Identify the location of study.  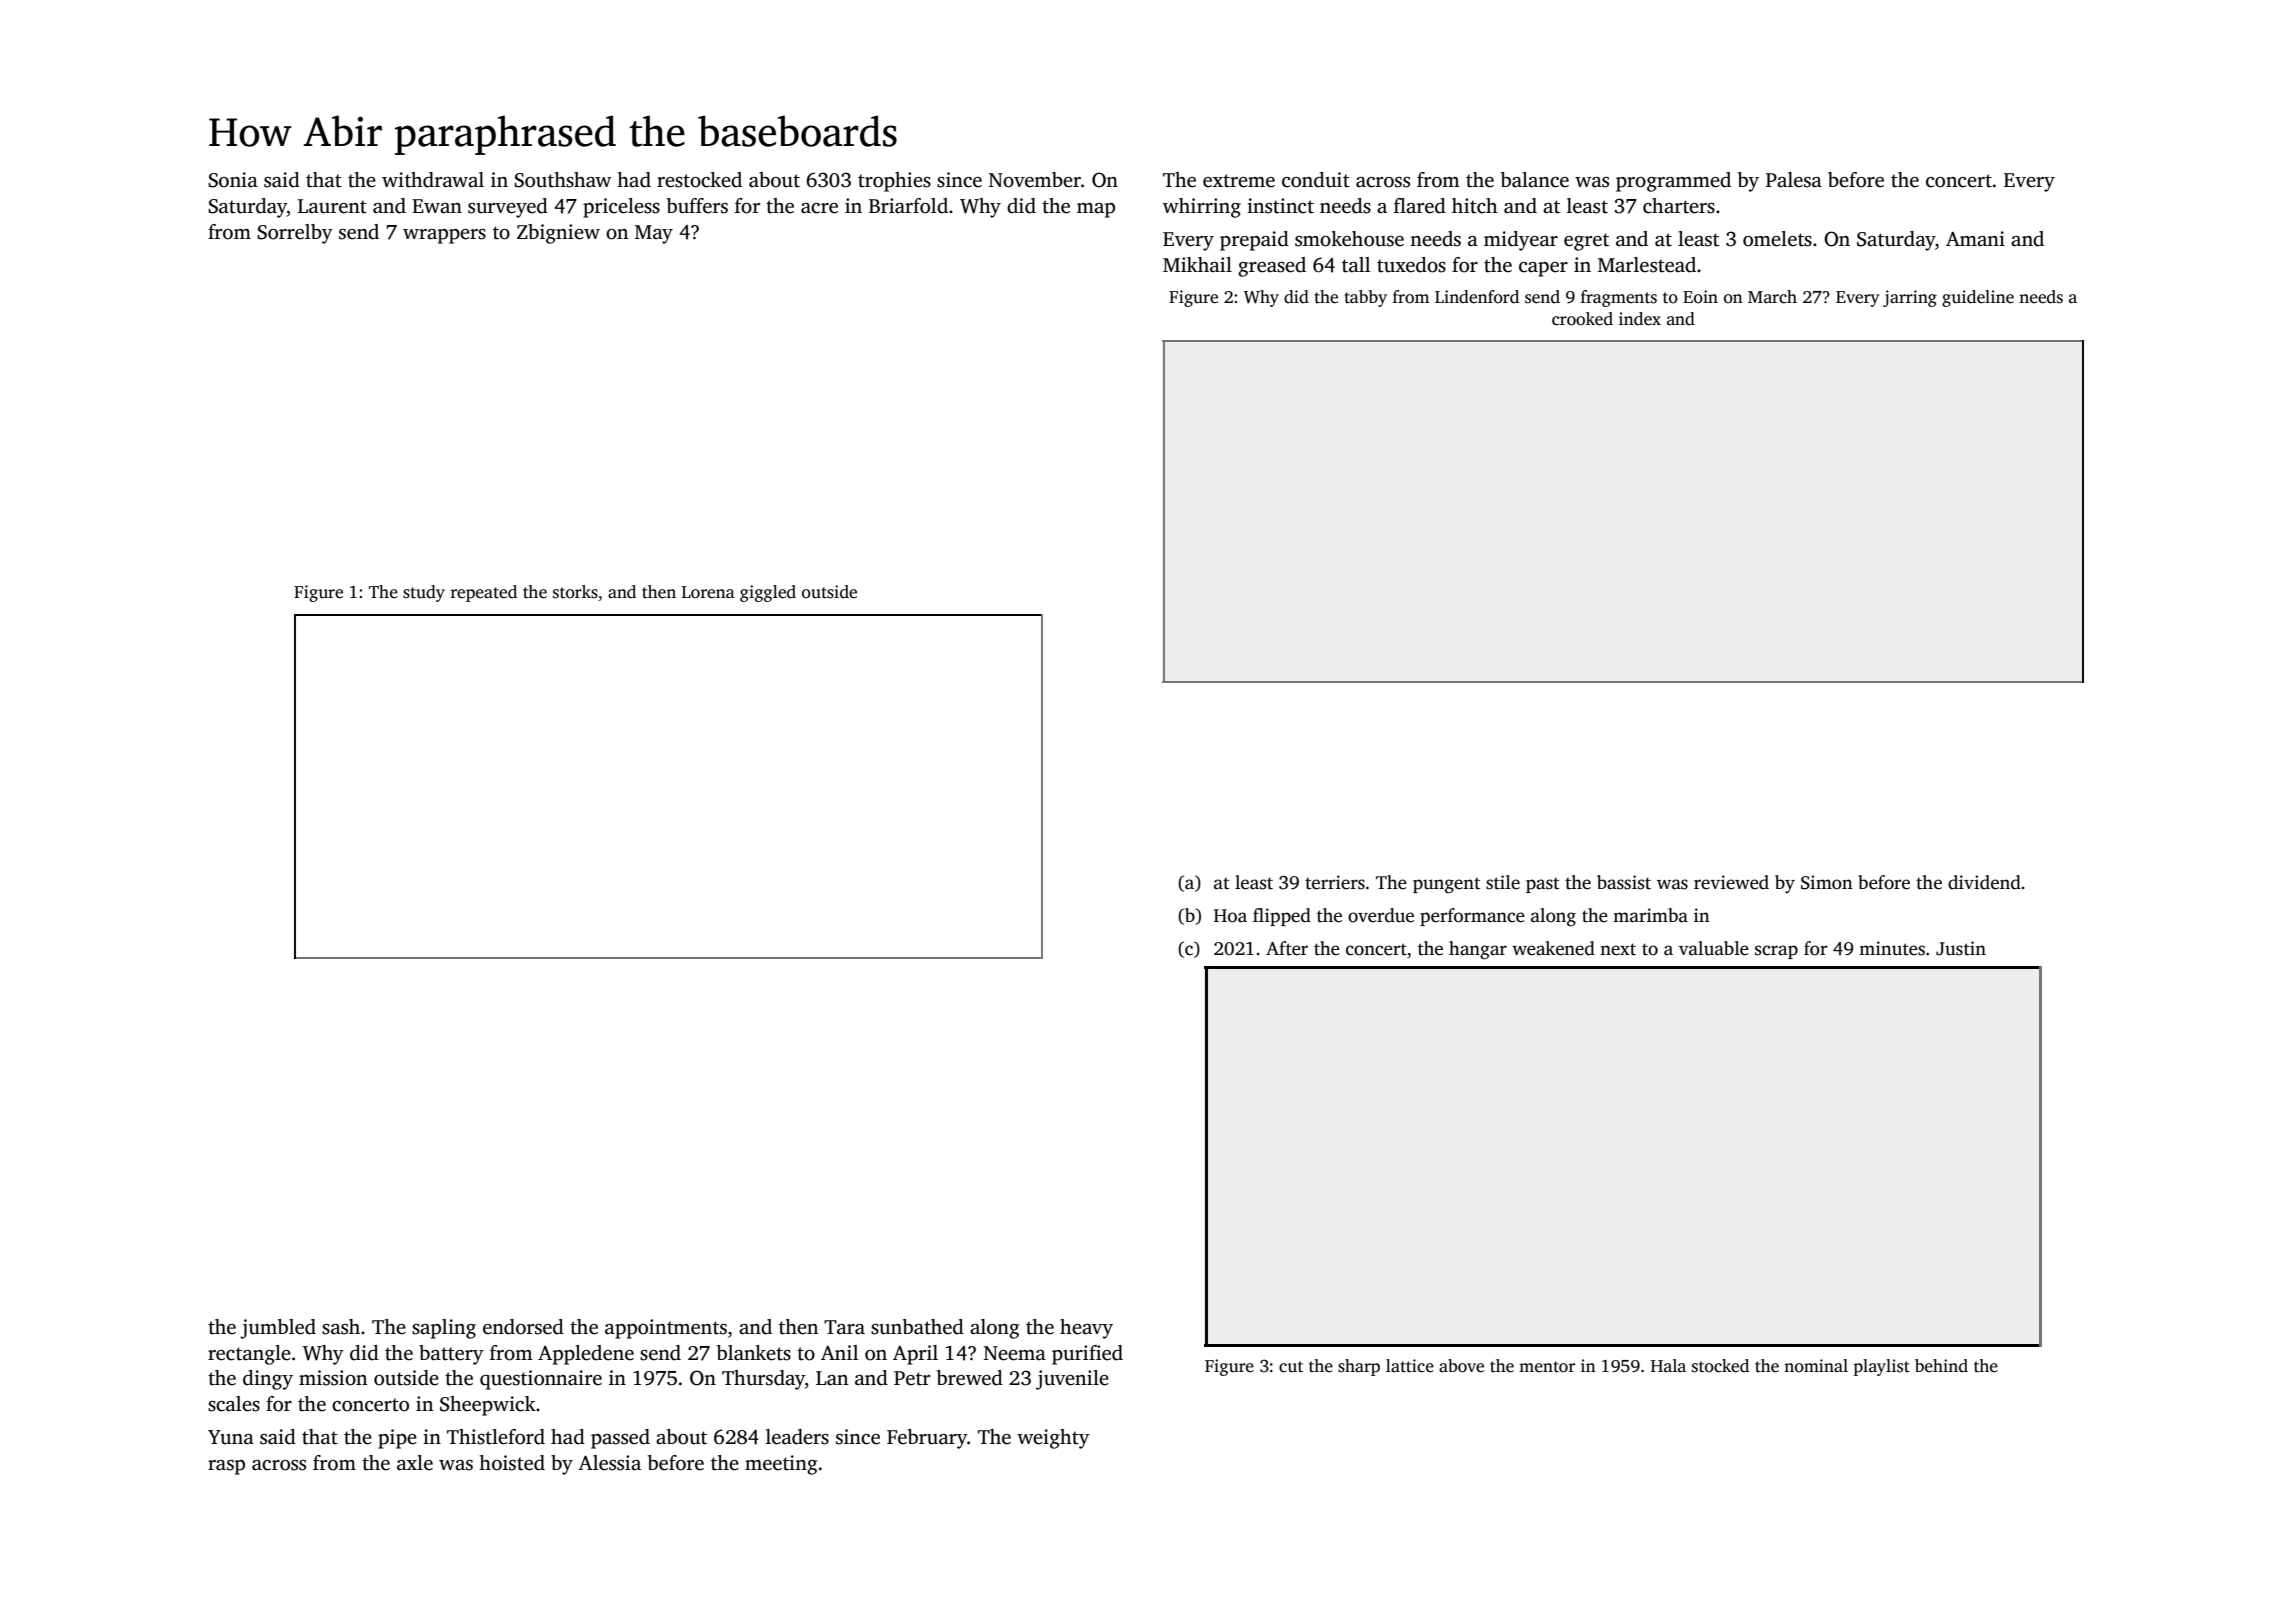
(424, 593).
